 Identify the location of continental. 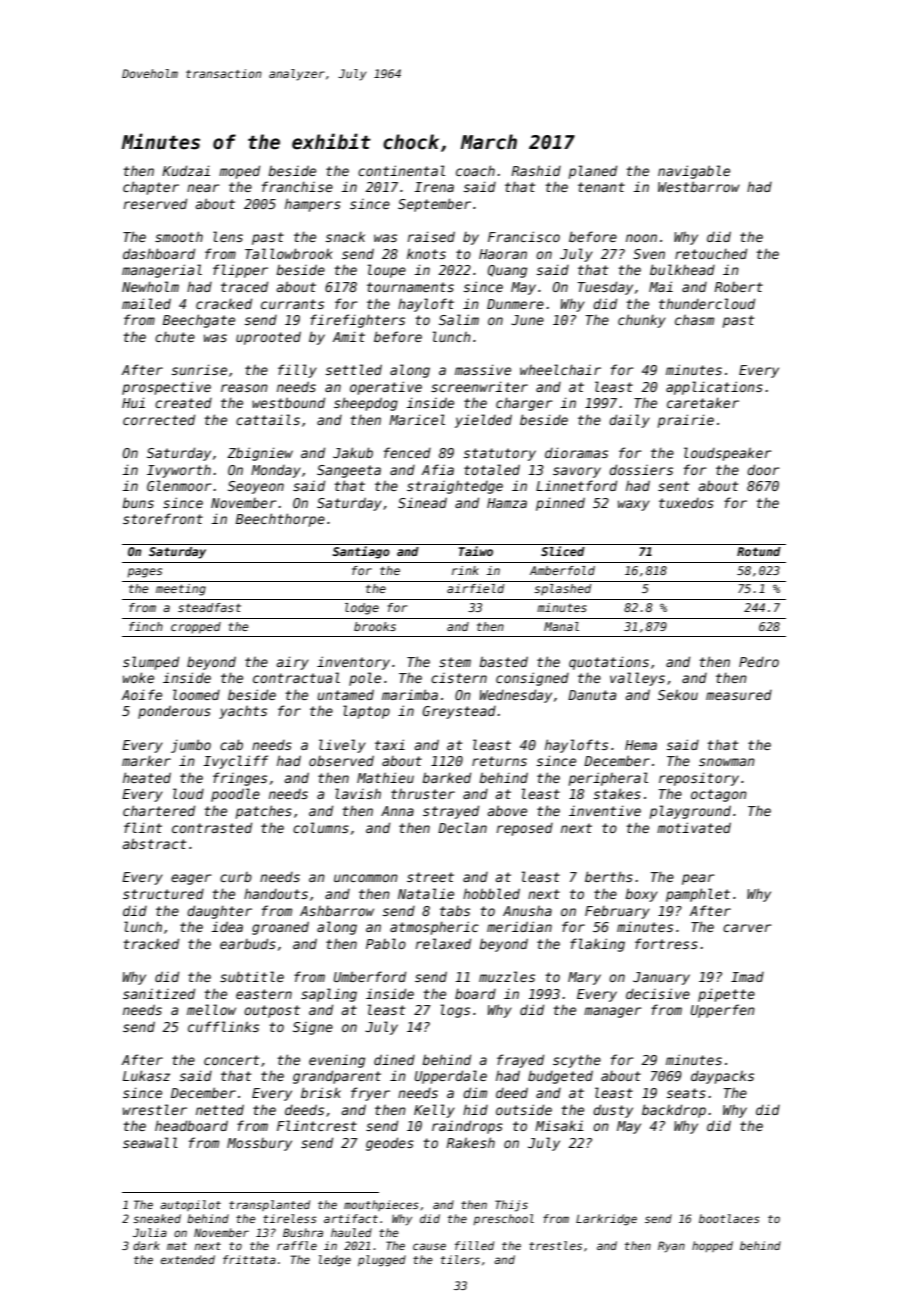
(401, 170).
